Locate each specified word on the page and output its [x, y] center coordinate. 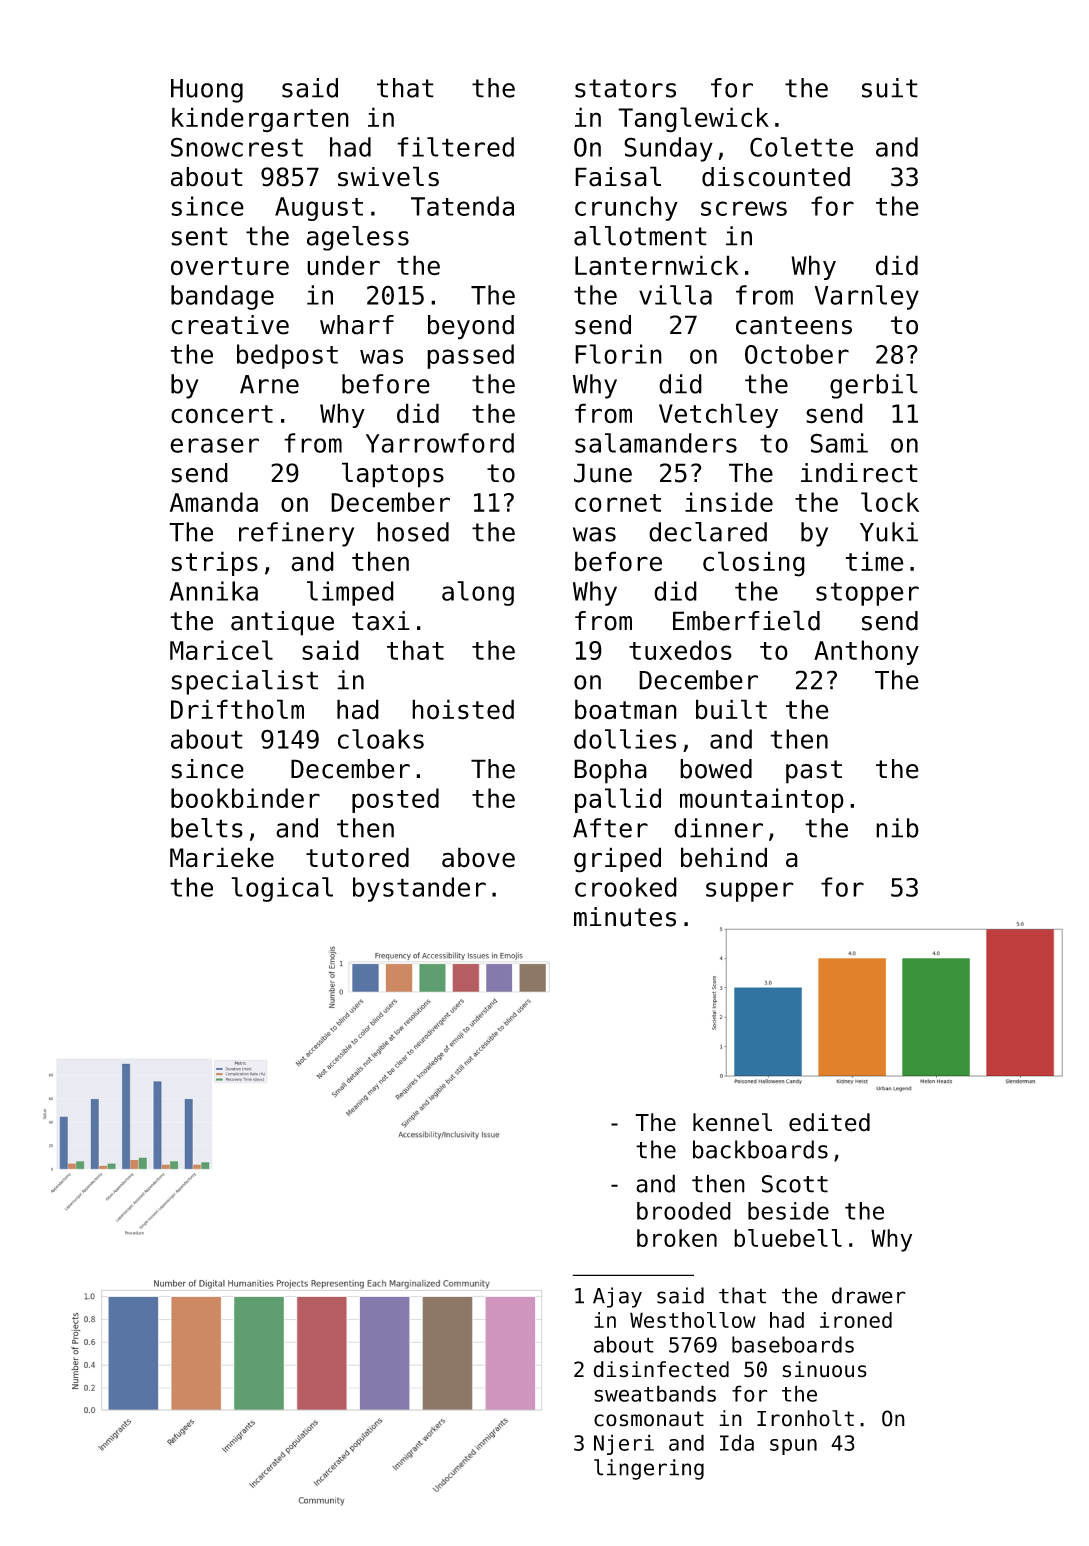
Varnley [867, 297]
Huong [207, 91]
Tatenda [462, 206]
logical [282, 889]
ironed [856, 1320]
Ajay [617, 1297]
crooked [626, 887]
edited [829, 1122]
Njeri [624, 1444]
